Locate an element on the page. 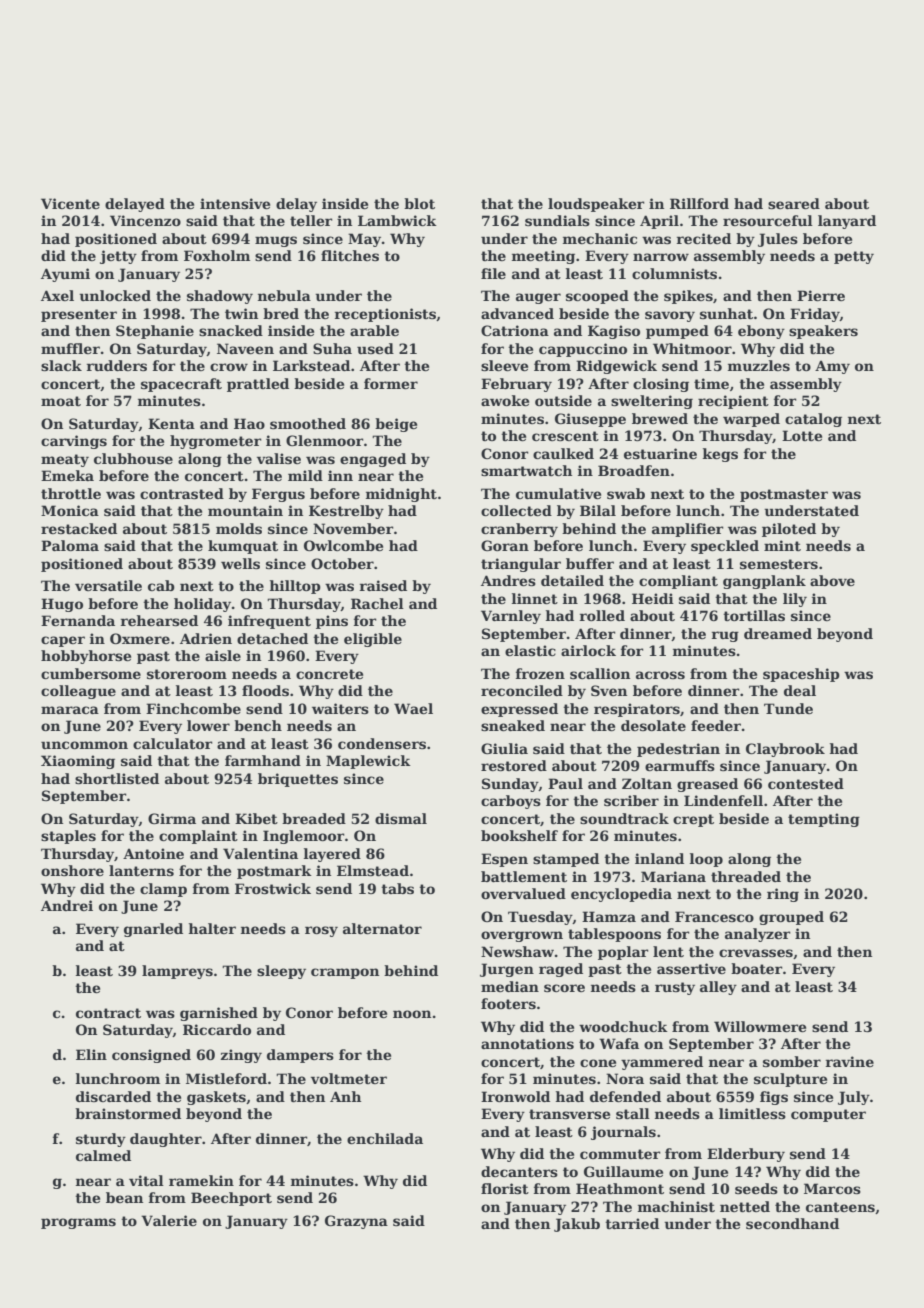 The width and height of the document is (924, 1308). Lambwick is located at coordinates (397, 220).
